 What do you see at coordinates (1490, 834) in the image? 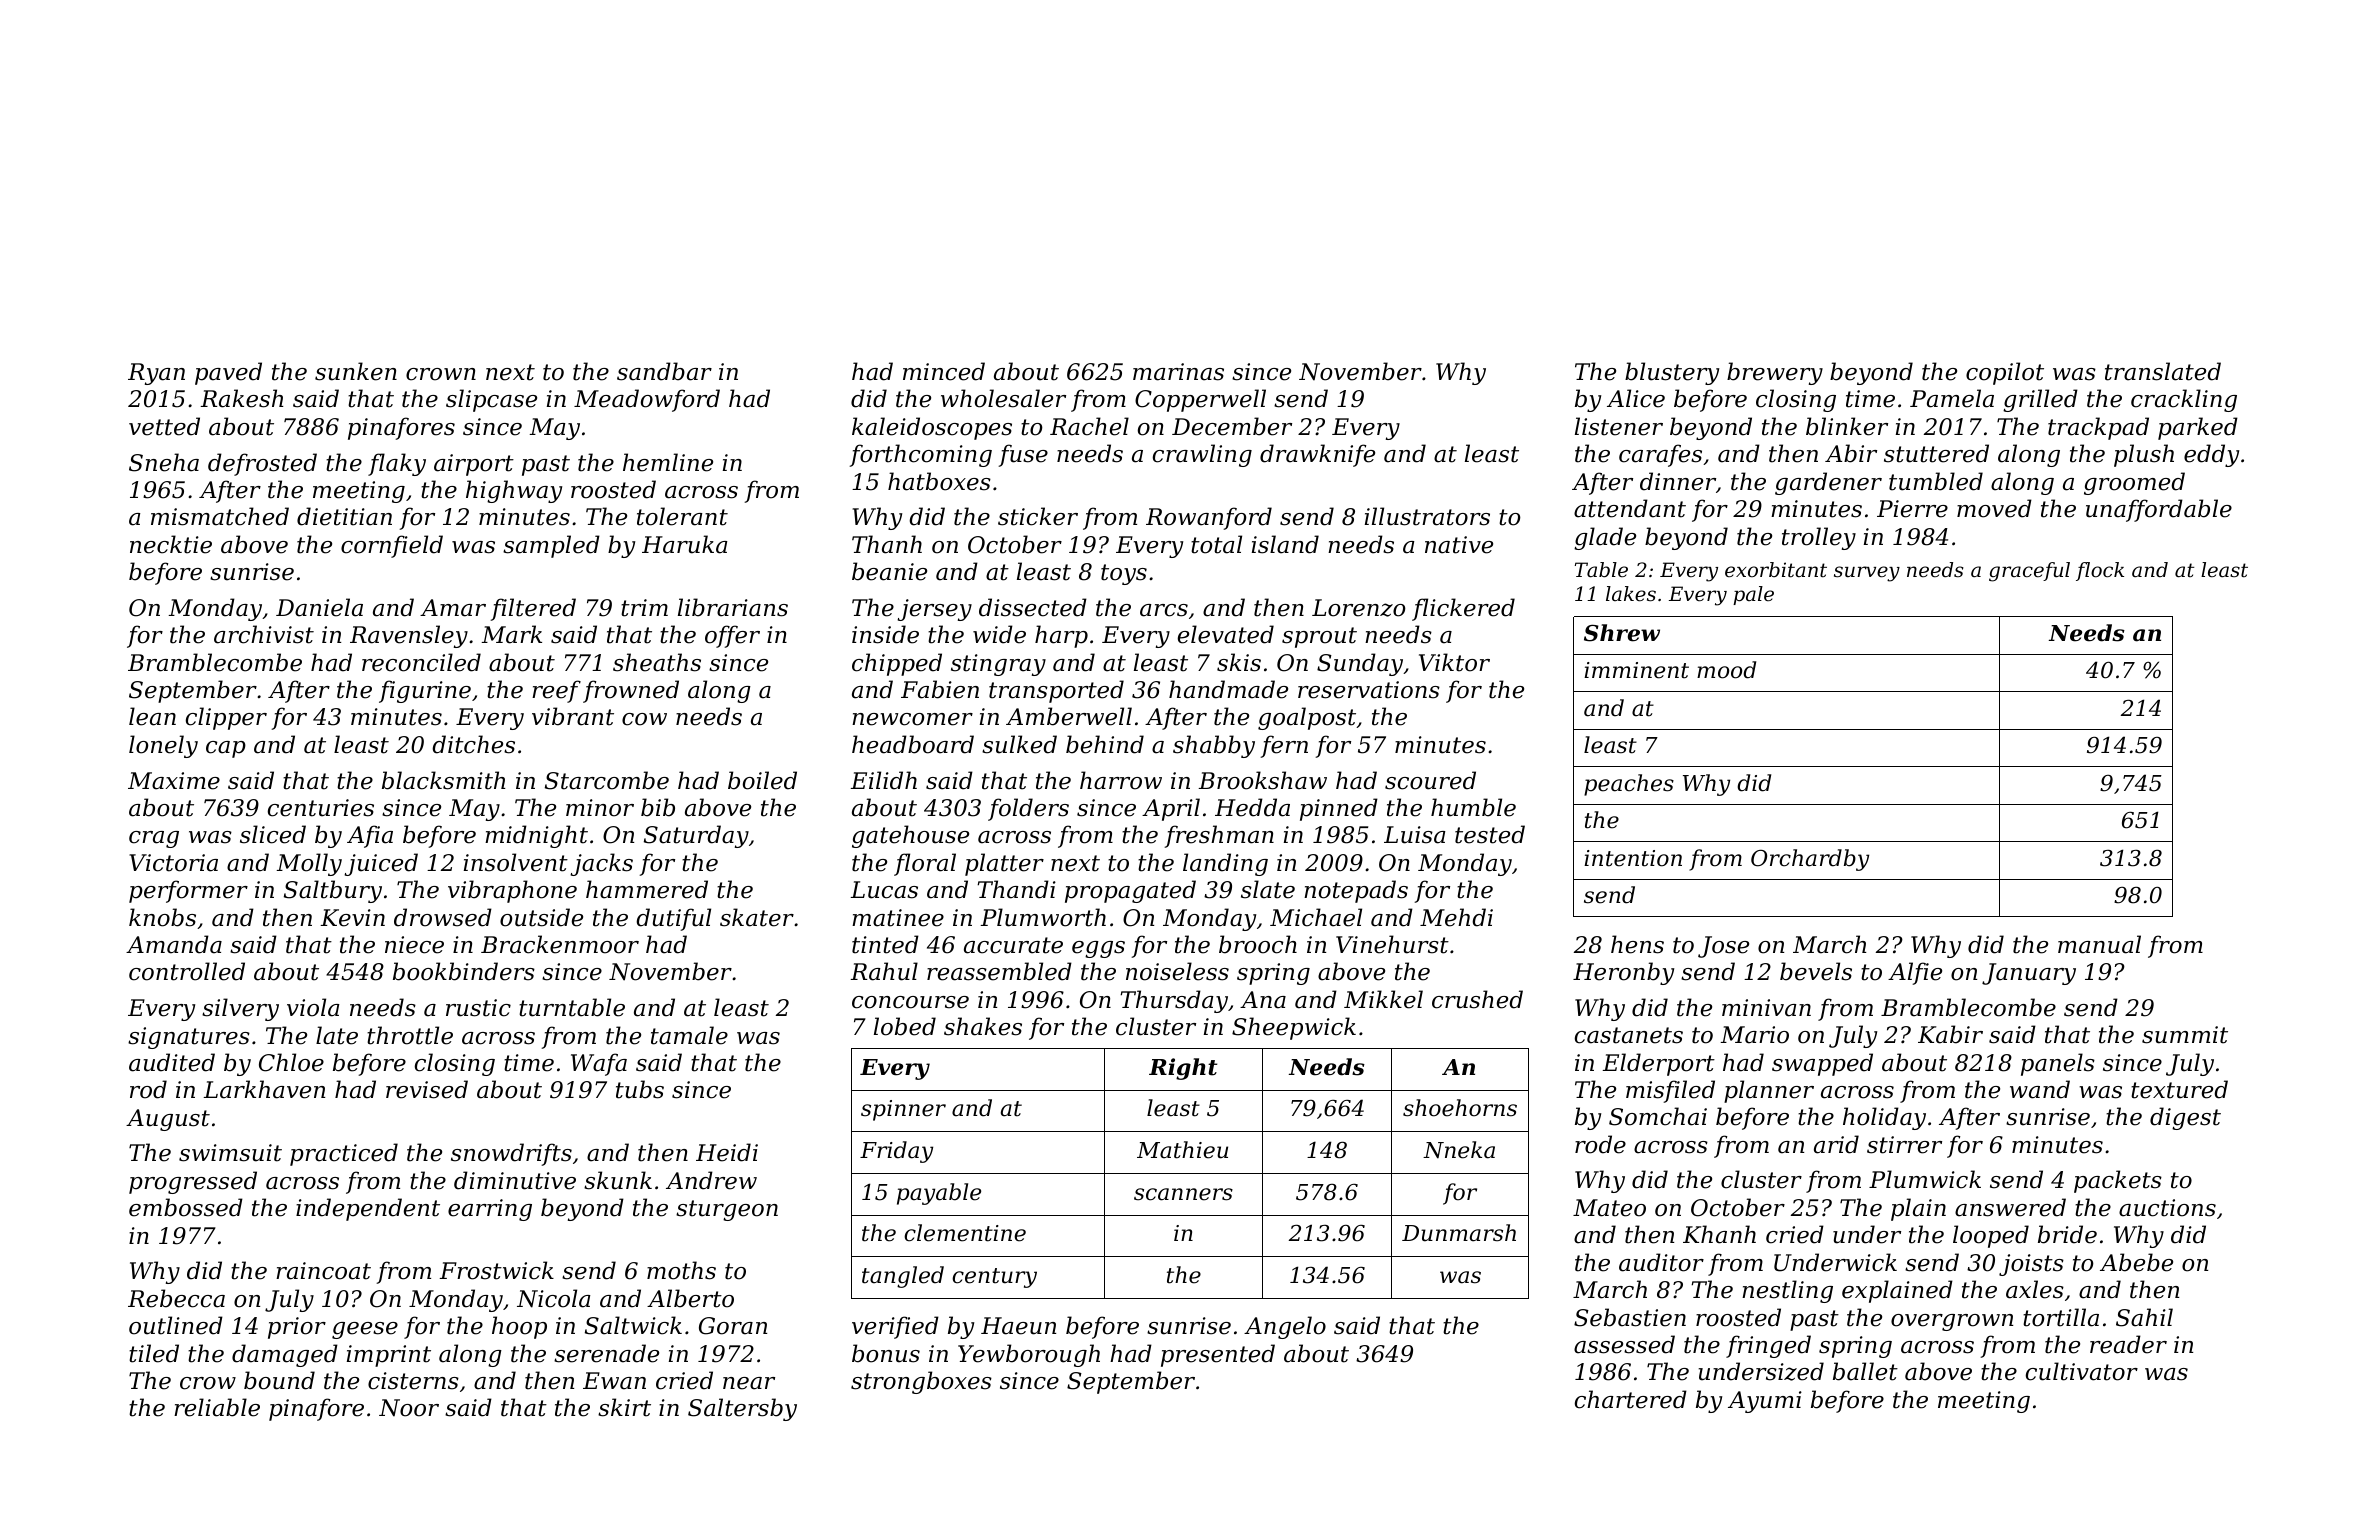
I see `tested` at bounding box center [1490, 834].
